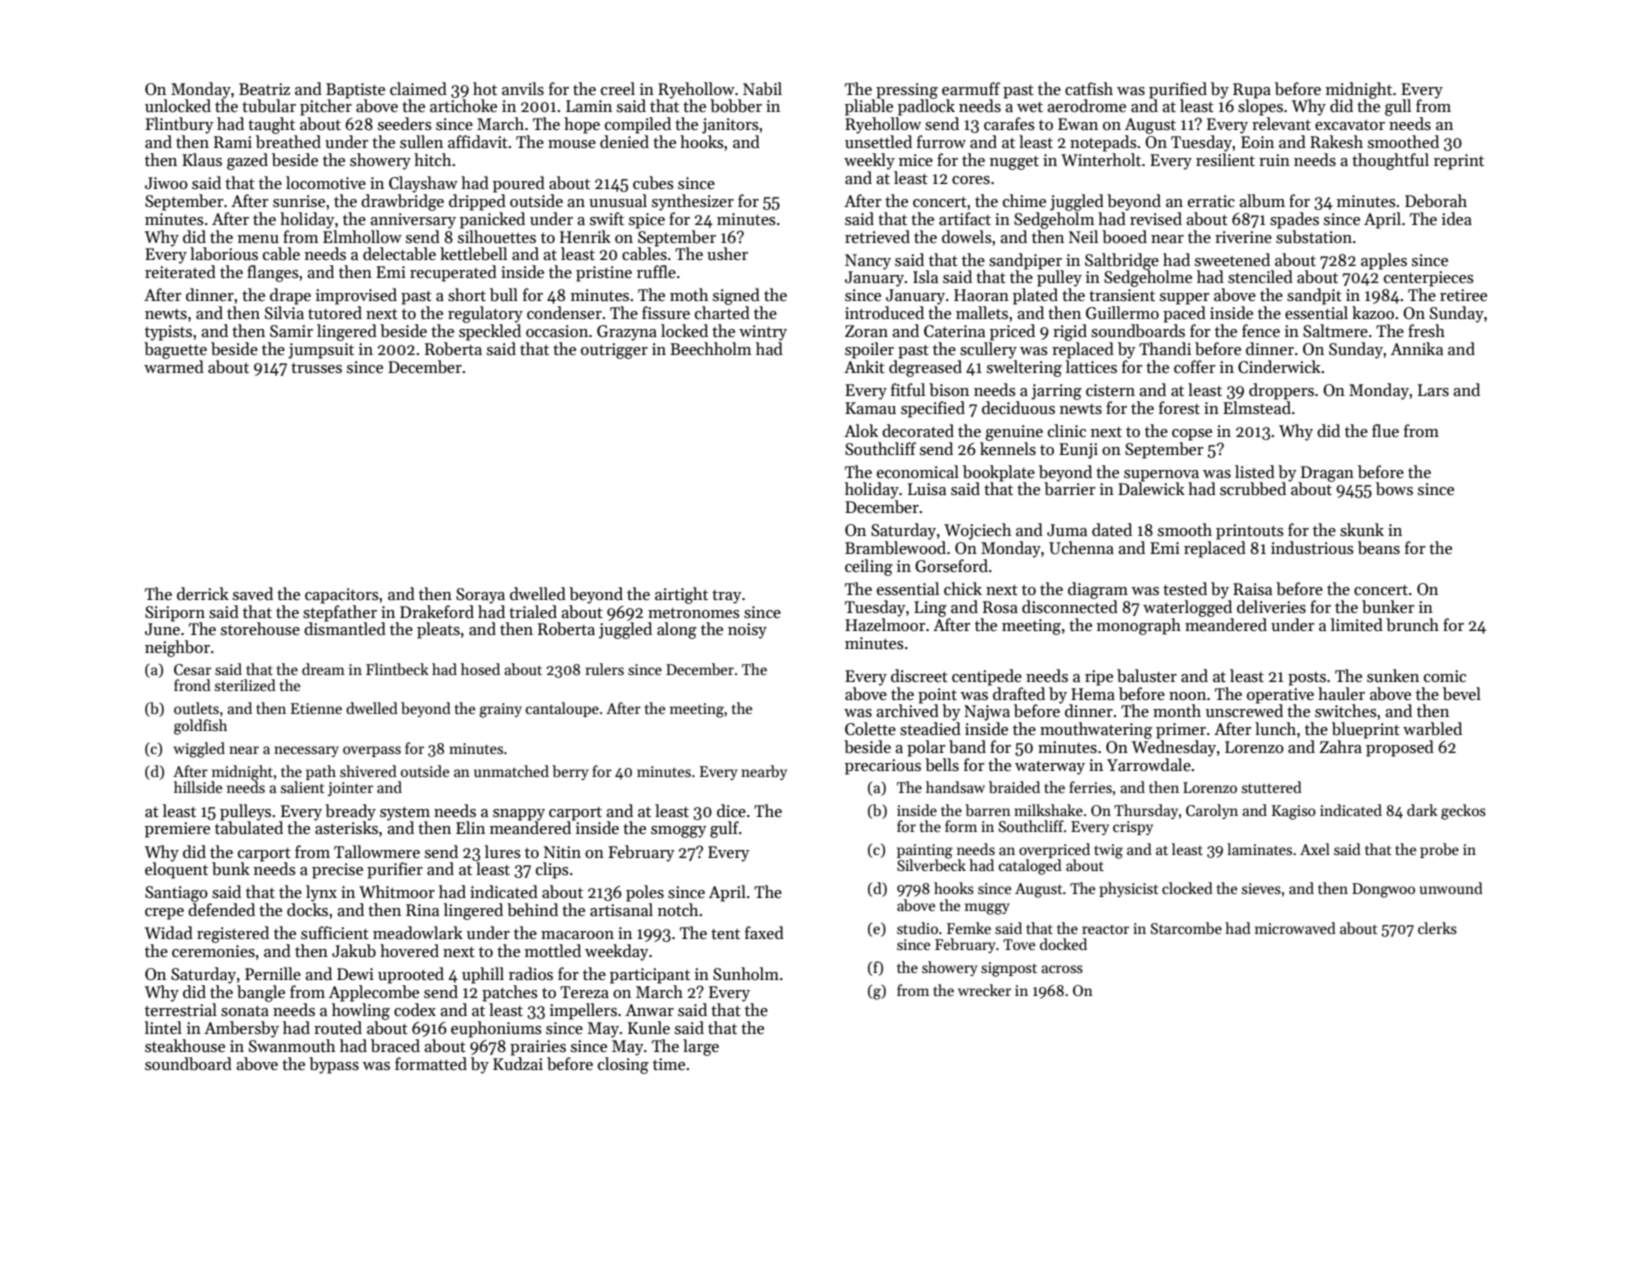  I want to click on Kudzai, so click(518, 1063).
